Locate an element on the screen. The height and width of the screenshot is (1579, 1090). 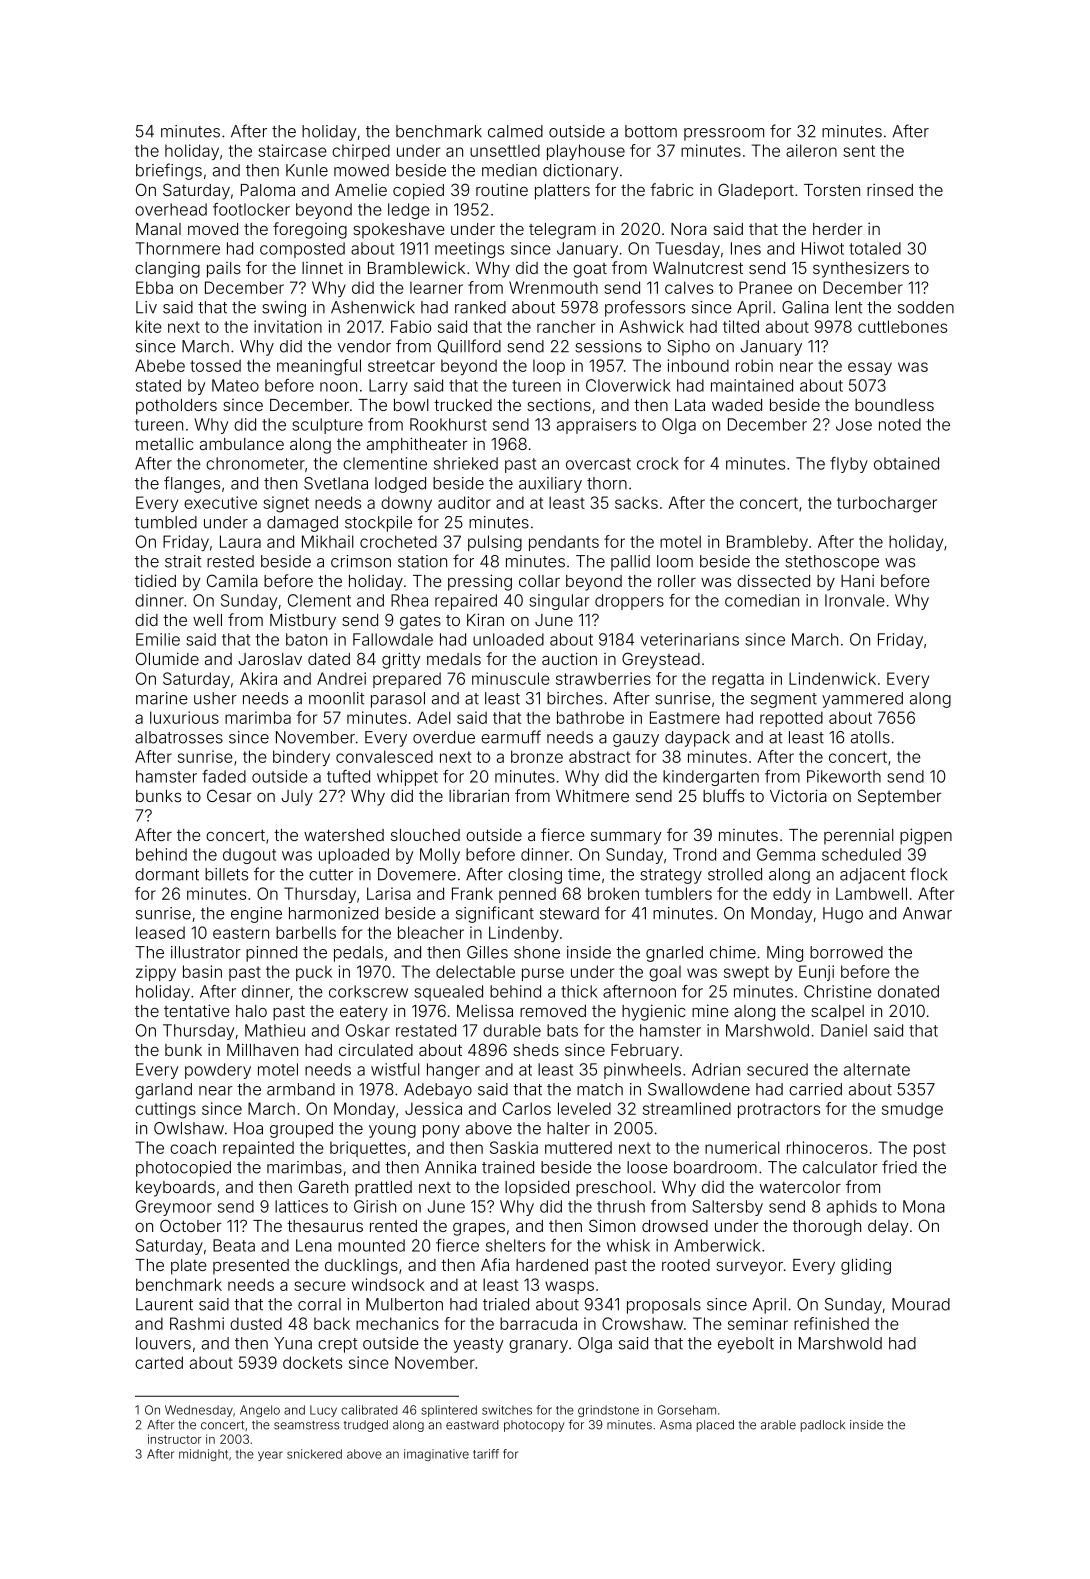
Lata is located at coordinates (690, 405).
